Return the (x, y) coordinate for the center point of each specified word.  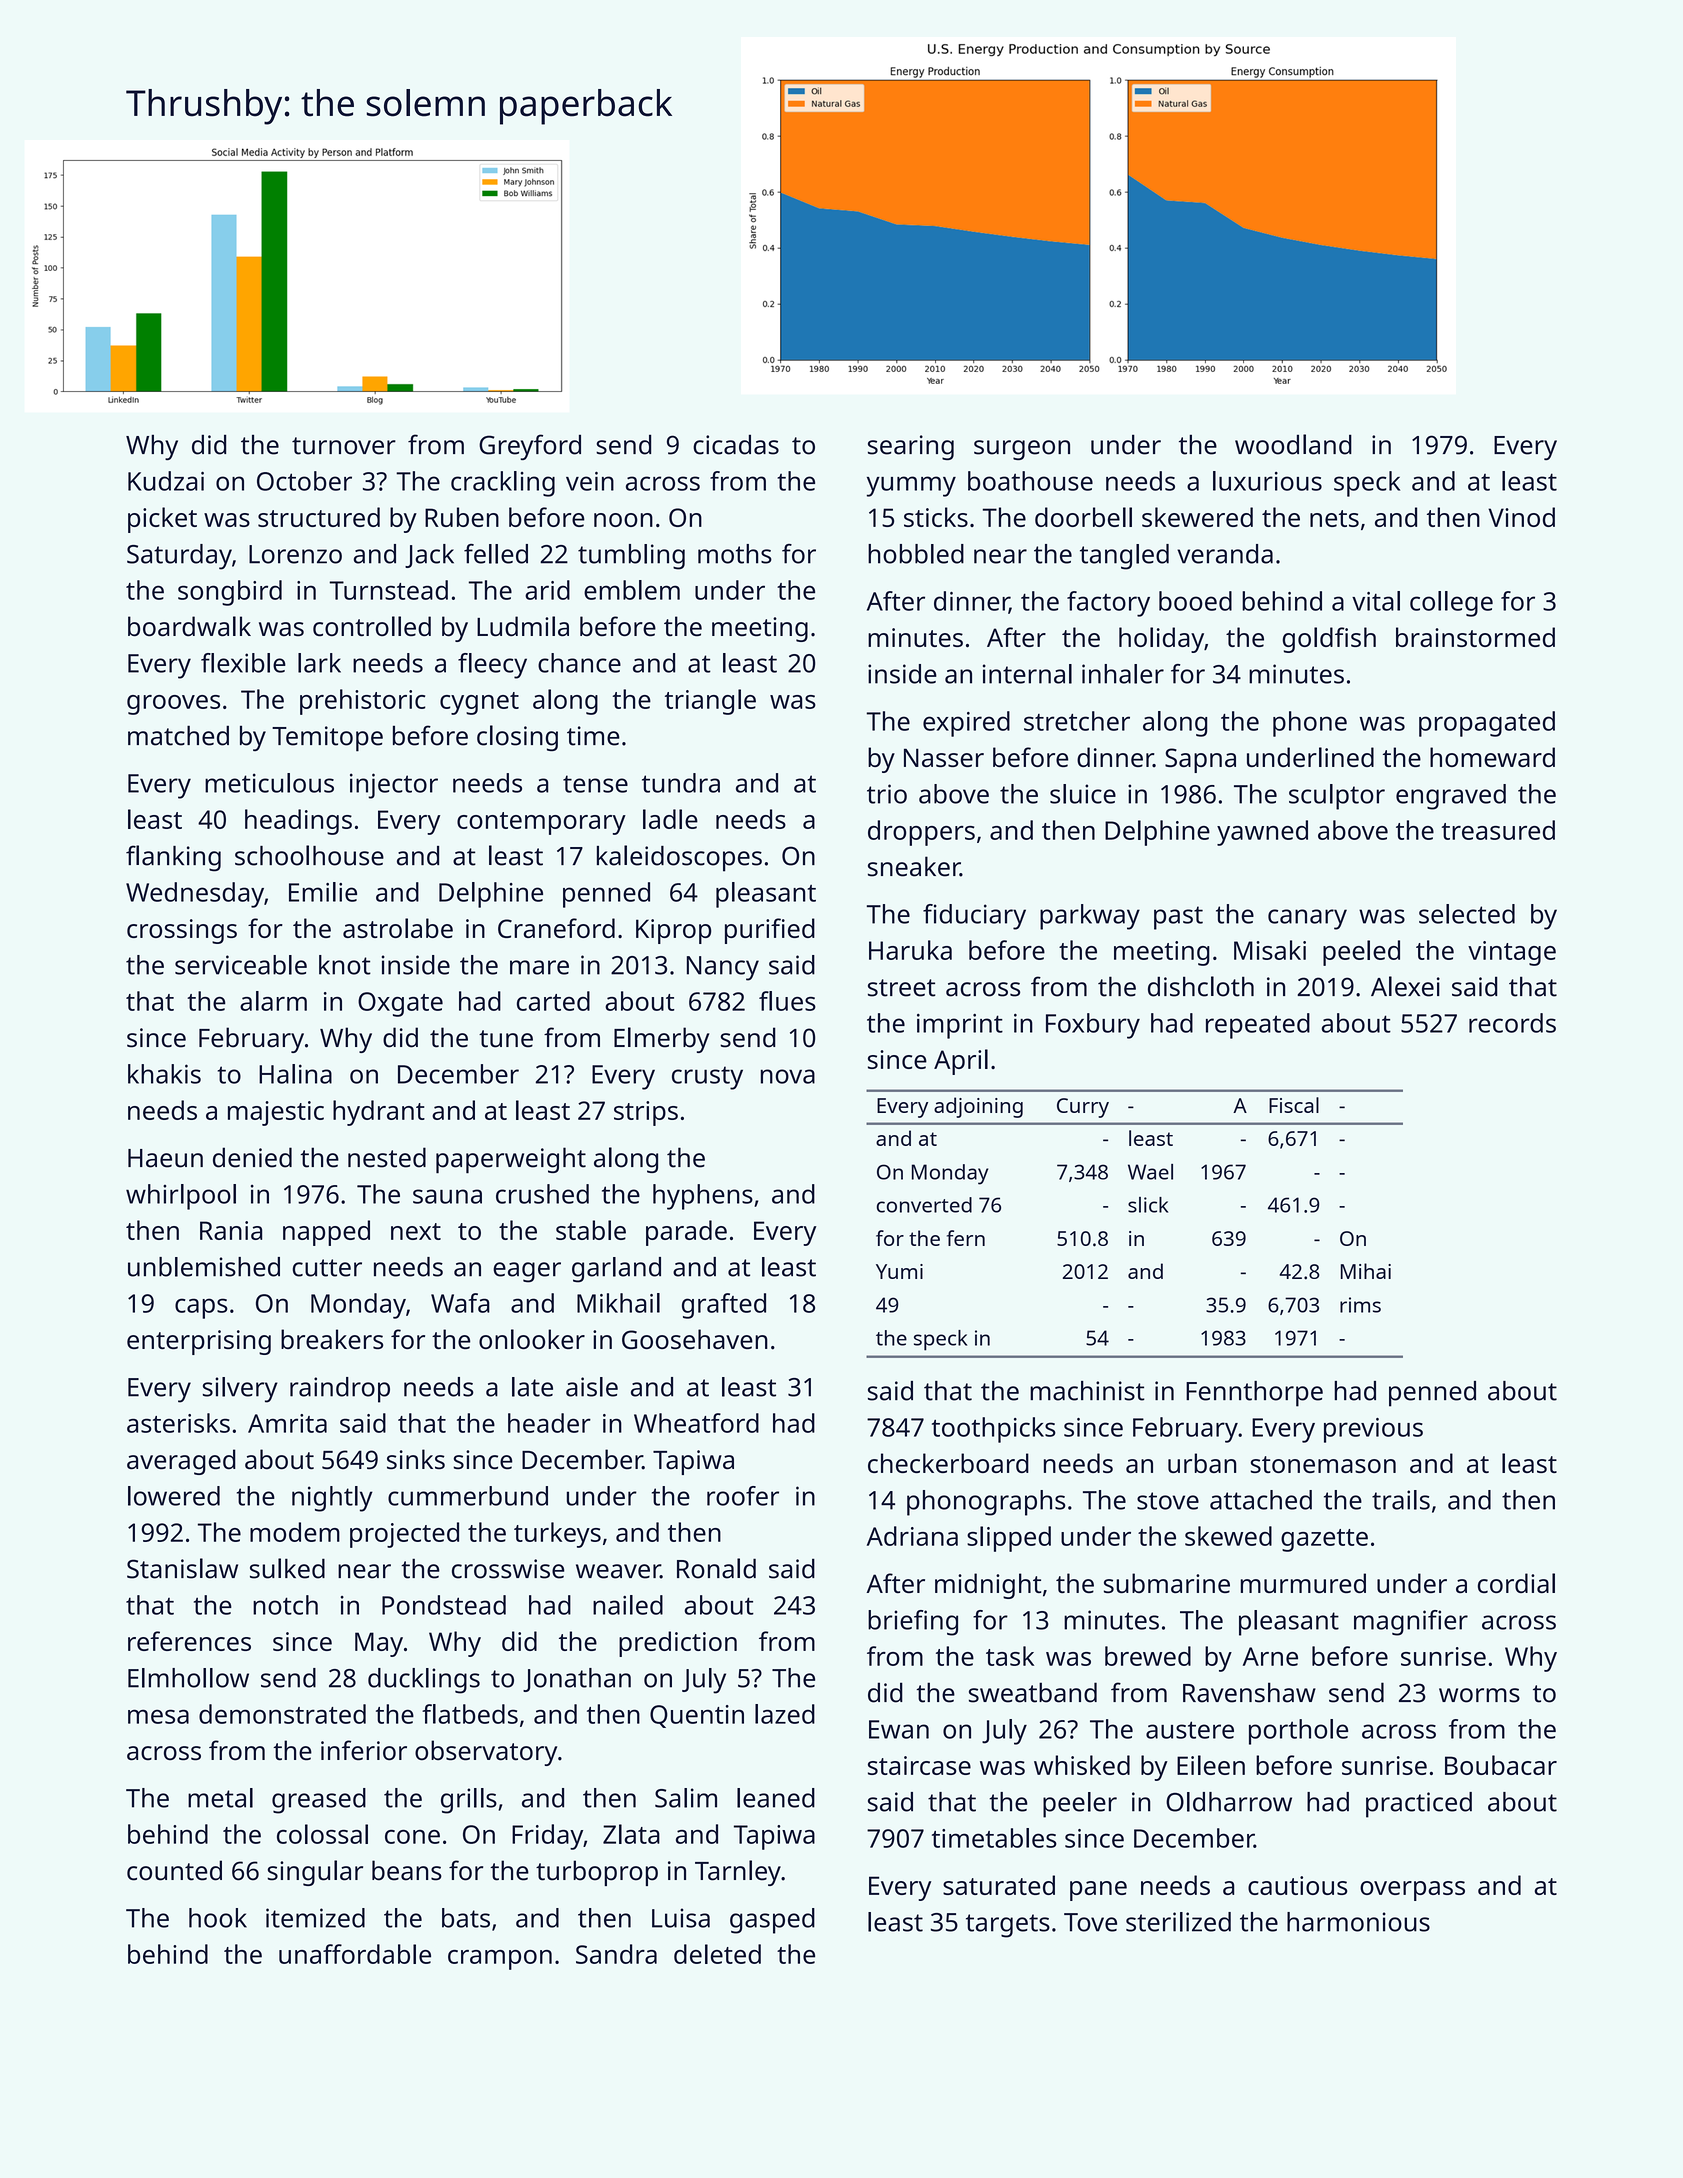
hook (218, 1918)
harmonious (1358, 1922)
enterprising (199, 1342)
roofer (743, 1496)
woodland (1293, 444)
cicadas (736, 444)
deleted (717, 1954)
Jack (429, 556)
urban (1202, 1463)
